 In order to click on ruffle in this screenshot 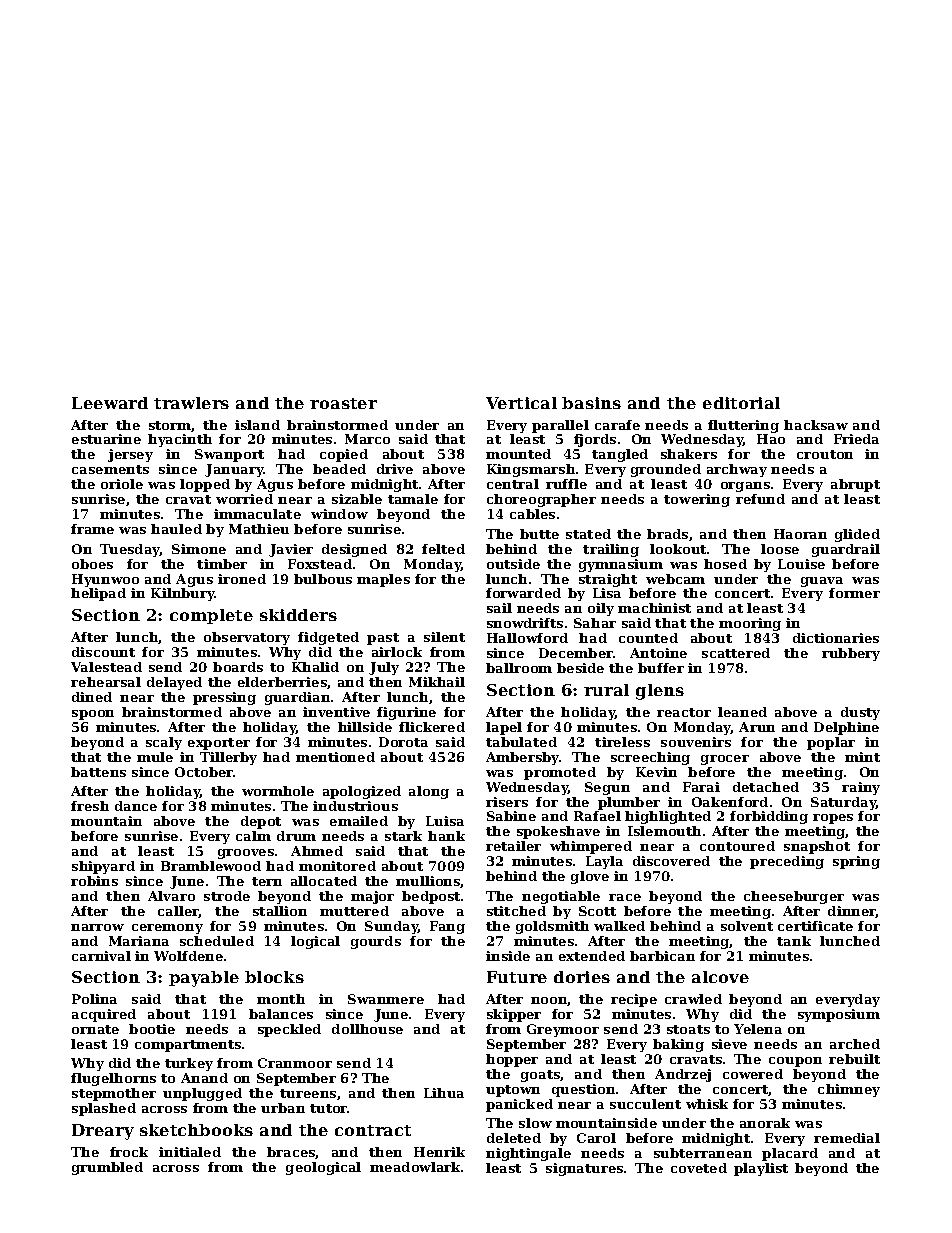, I will do `click(566, 484)`.
